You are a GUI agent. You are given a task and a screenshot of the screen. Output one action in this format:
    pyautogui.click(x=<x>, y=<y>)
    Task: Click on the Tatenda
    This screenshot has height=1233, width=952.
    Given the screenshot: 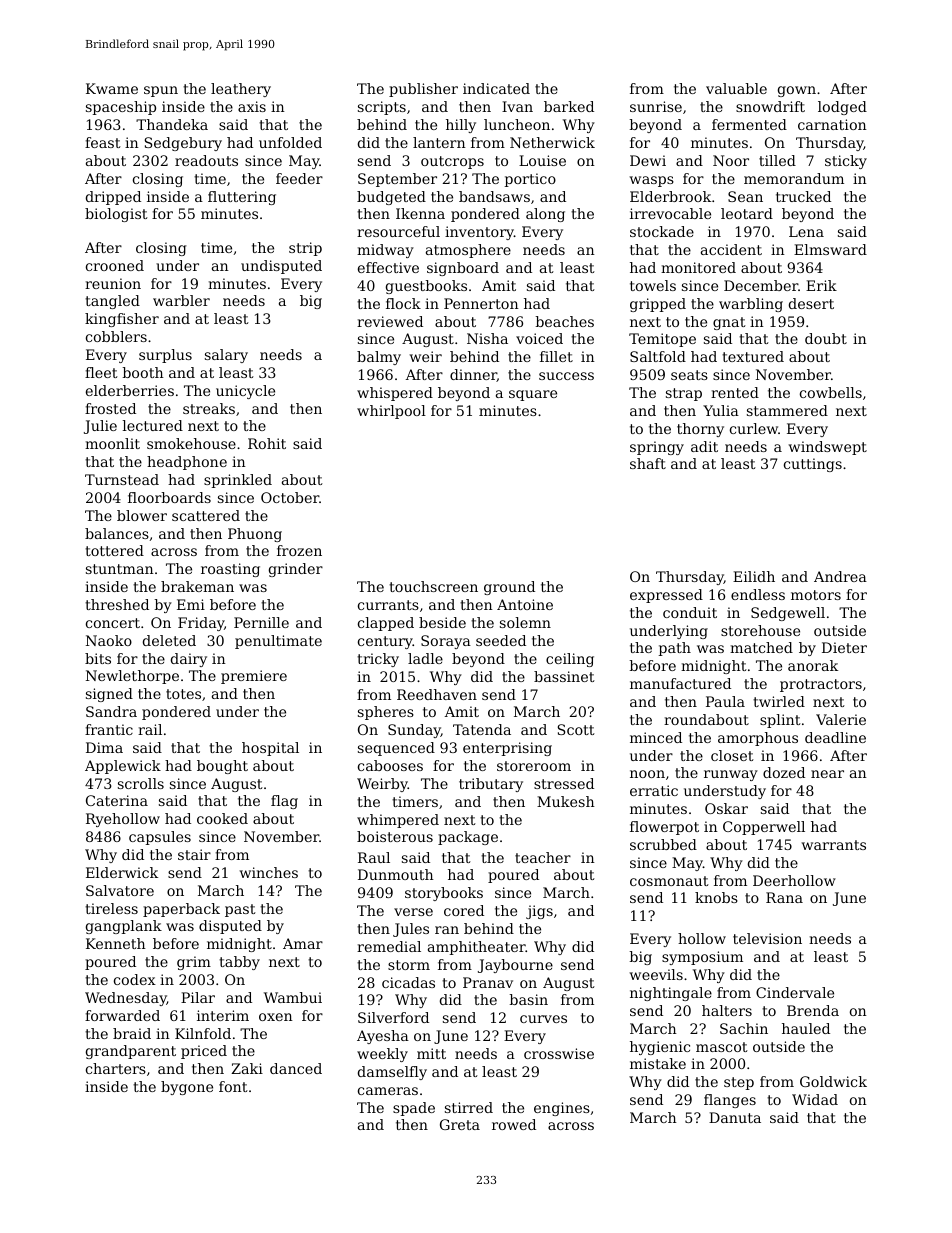 What is the action you would take?
    pyautogui.click(x=482, y=729)
